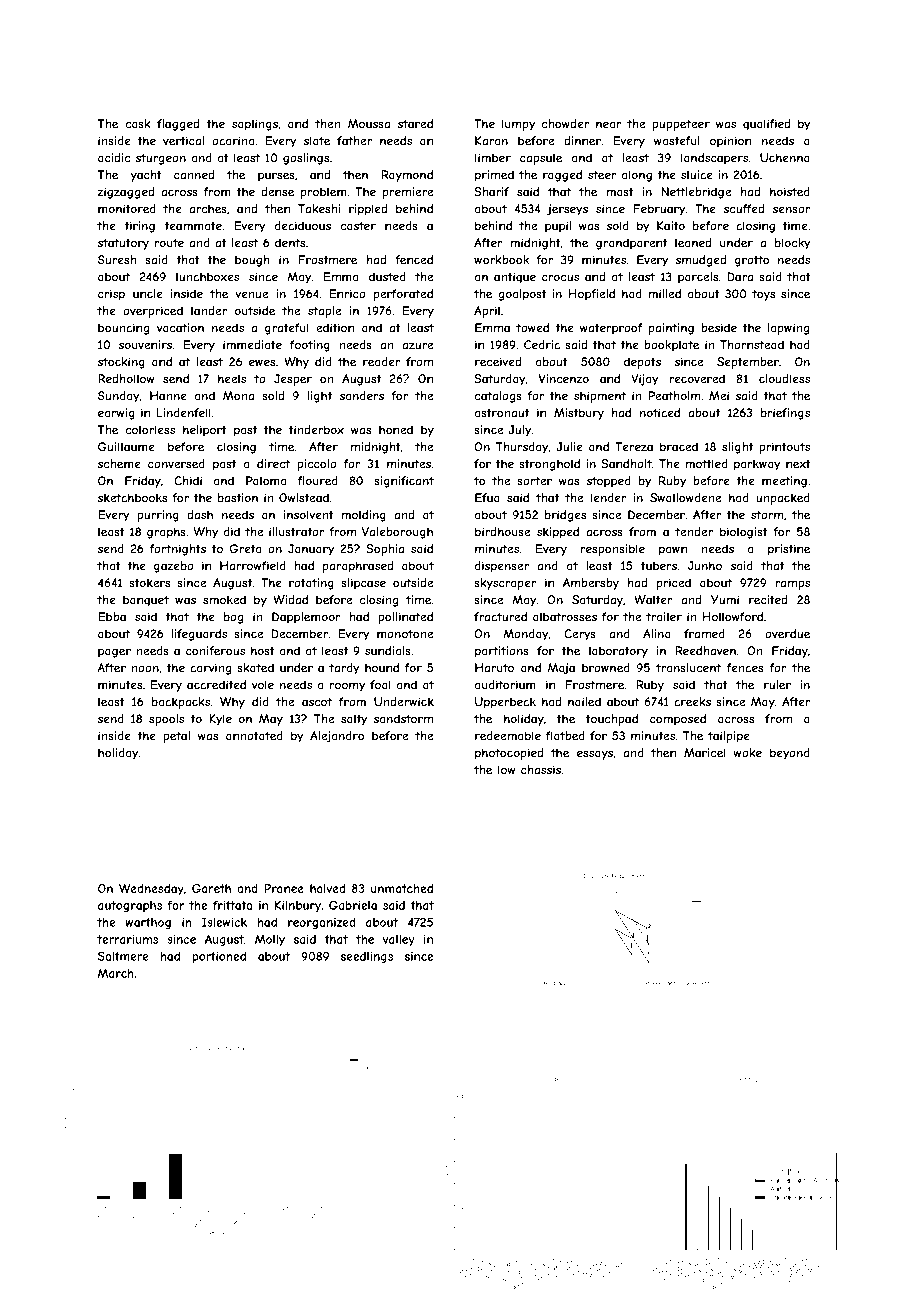 This screenshot has height=1316, width=908. Describe the element at coordinates (766, 125) in the screenshot. I see `qualified` at that location.
